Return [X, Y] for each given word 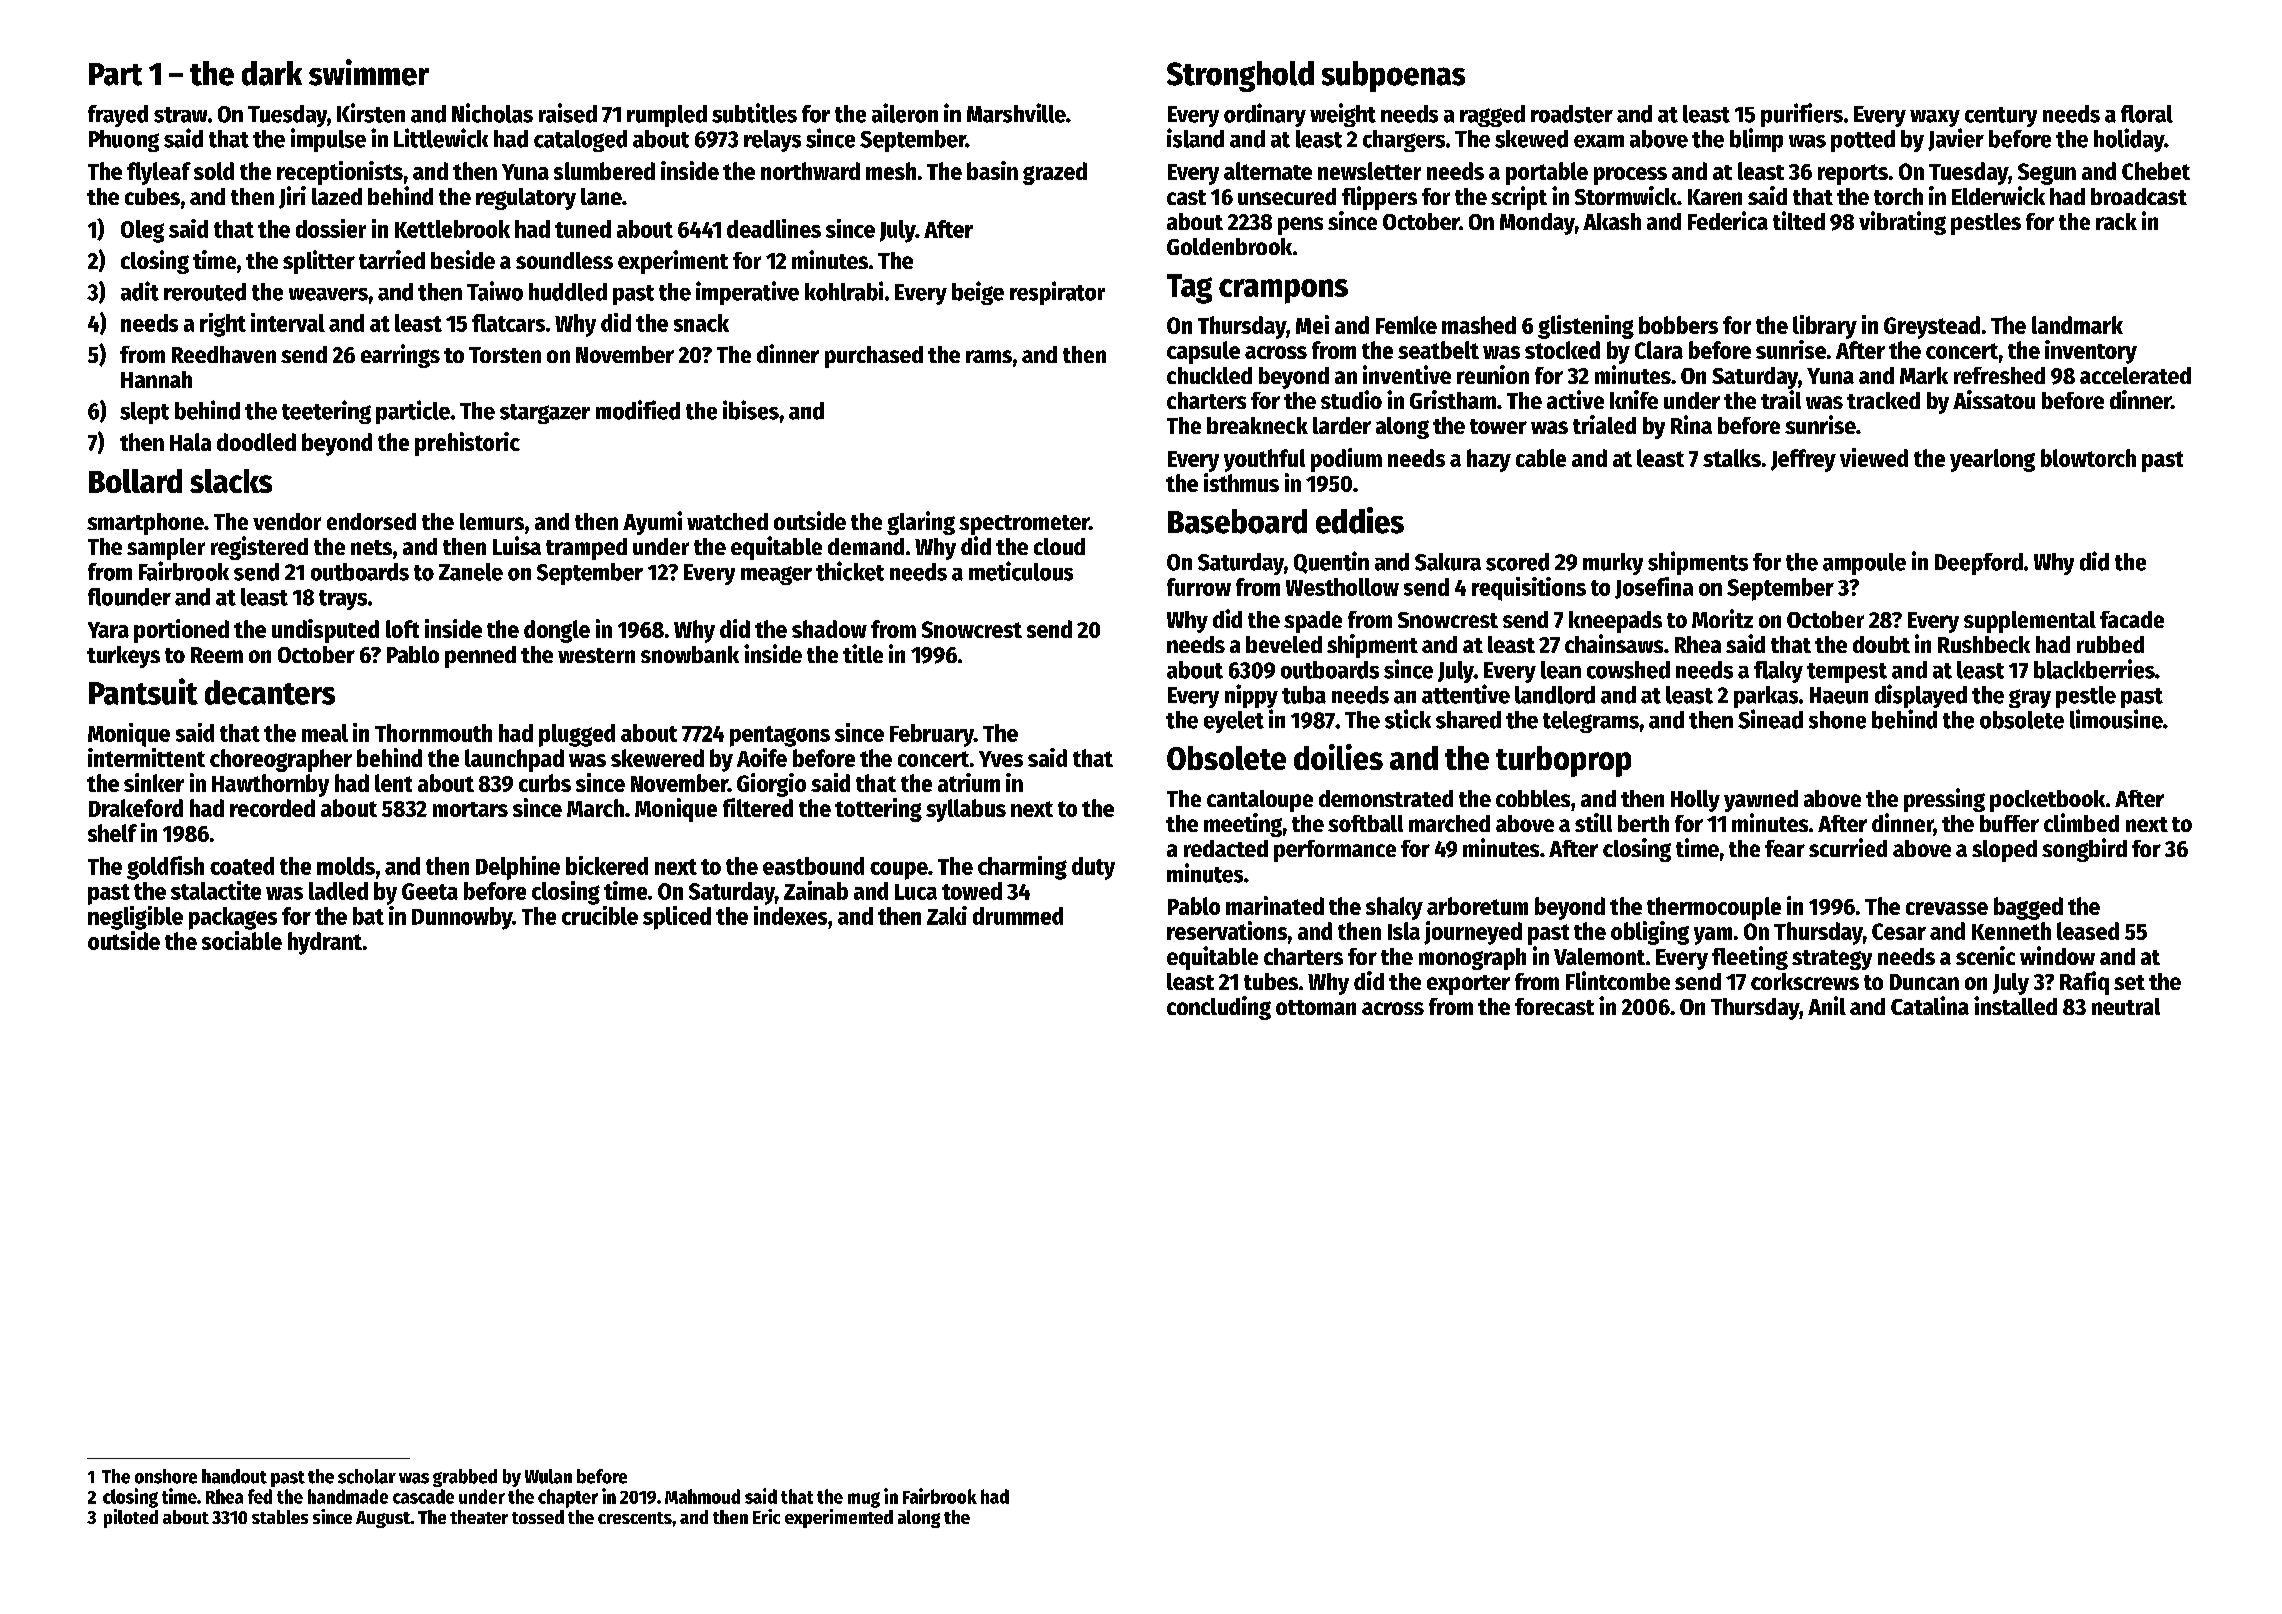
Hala [190, 442]
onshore [166, 1476]
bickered [607, 865]
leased [2088, 931]
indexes [790, 915]
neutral [2126, 1006]
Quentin [1331, 562]
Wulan [548, 1476]
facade [2132, 619]
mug [864, 1500]
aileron [905, 113]
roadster [1572, 114]
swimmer [369, 72]
